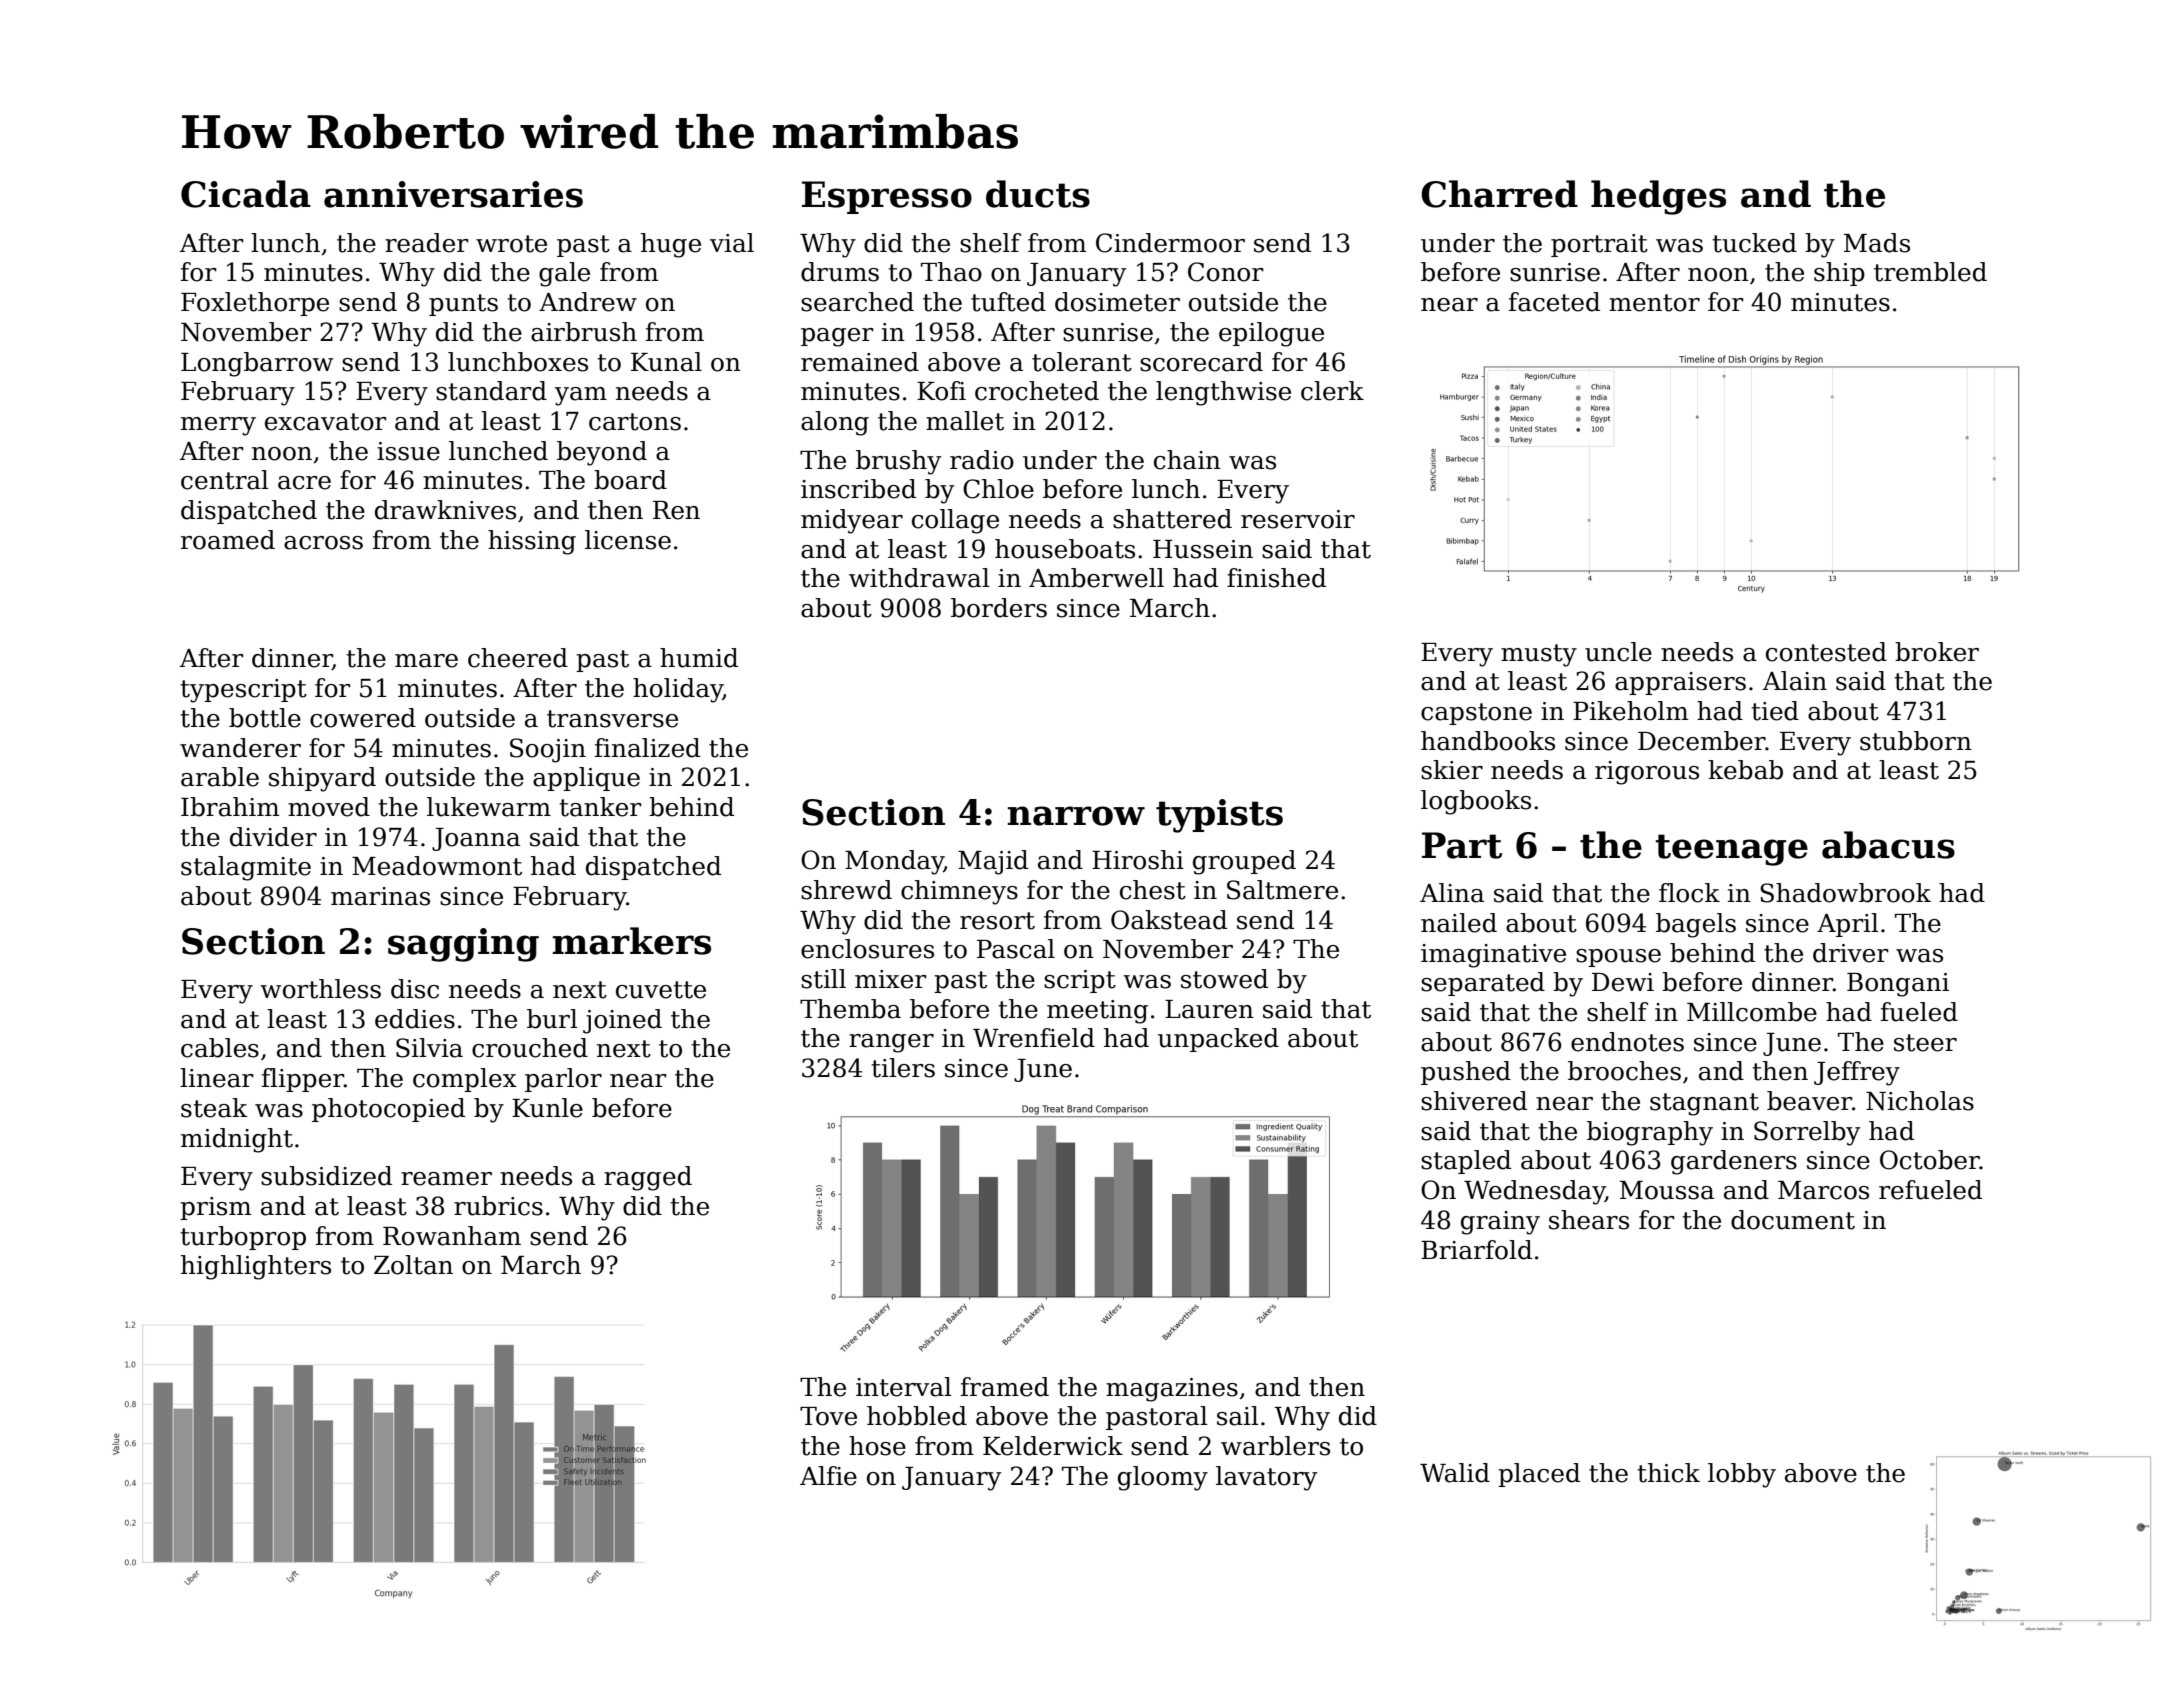 The image size is (2178, 1683). What do you see at coordinates (255, 304) in the screenshot?
I see `Foxlethorpe` at bounding box center [255, 304].
